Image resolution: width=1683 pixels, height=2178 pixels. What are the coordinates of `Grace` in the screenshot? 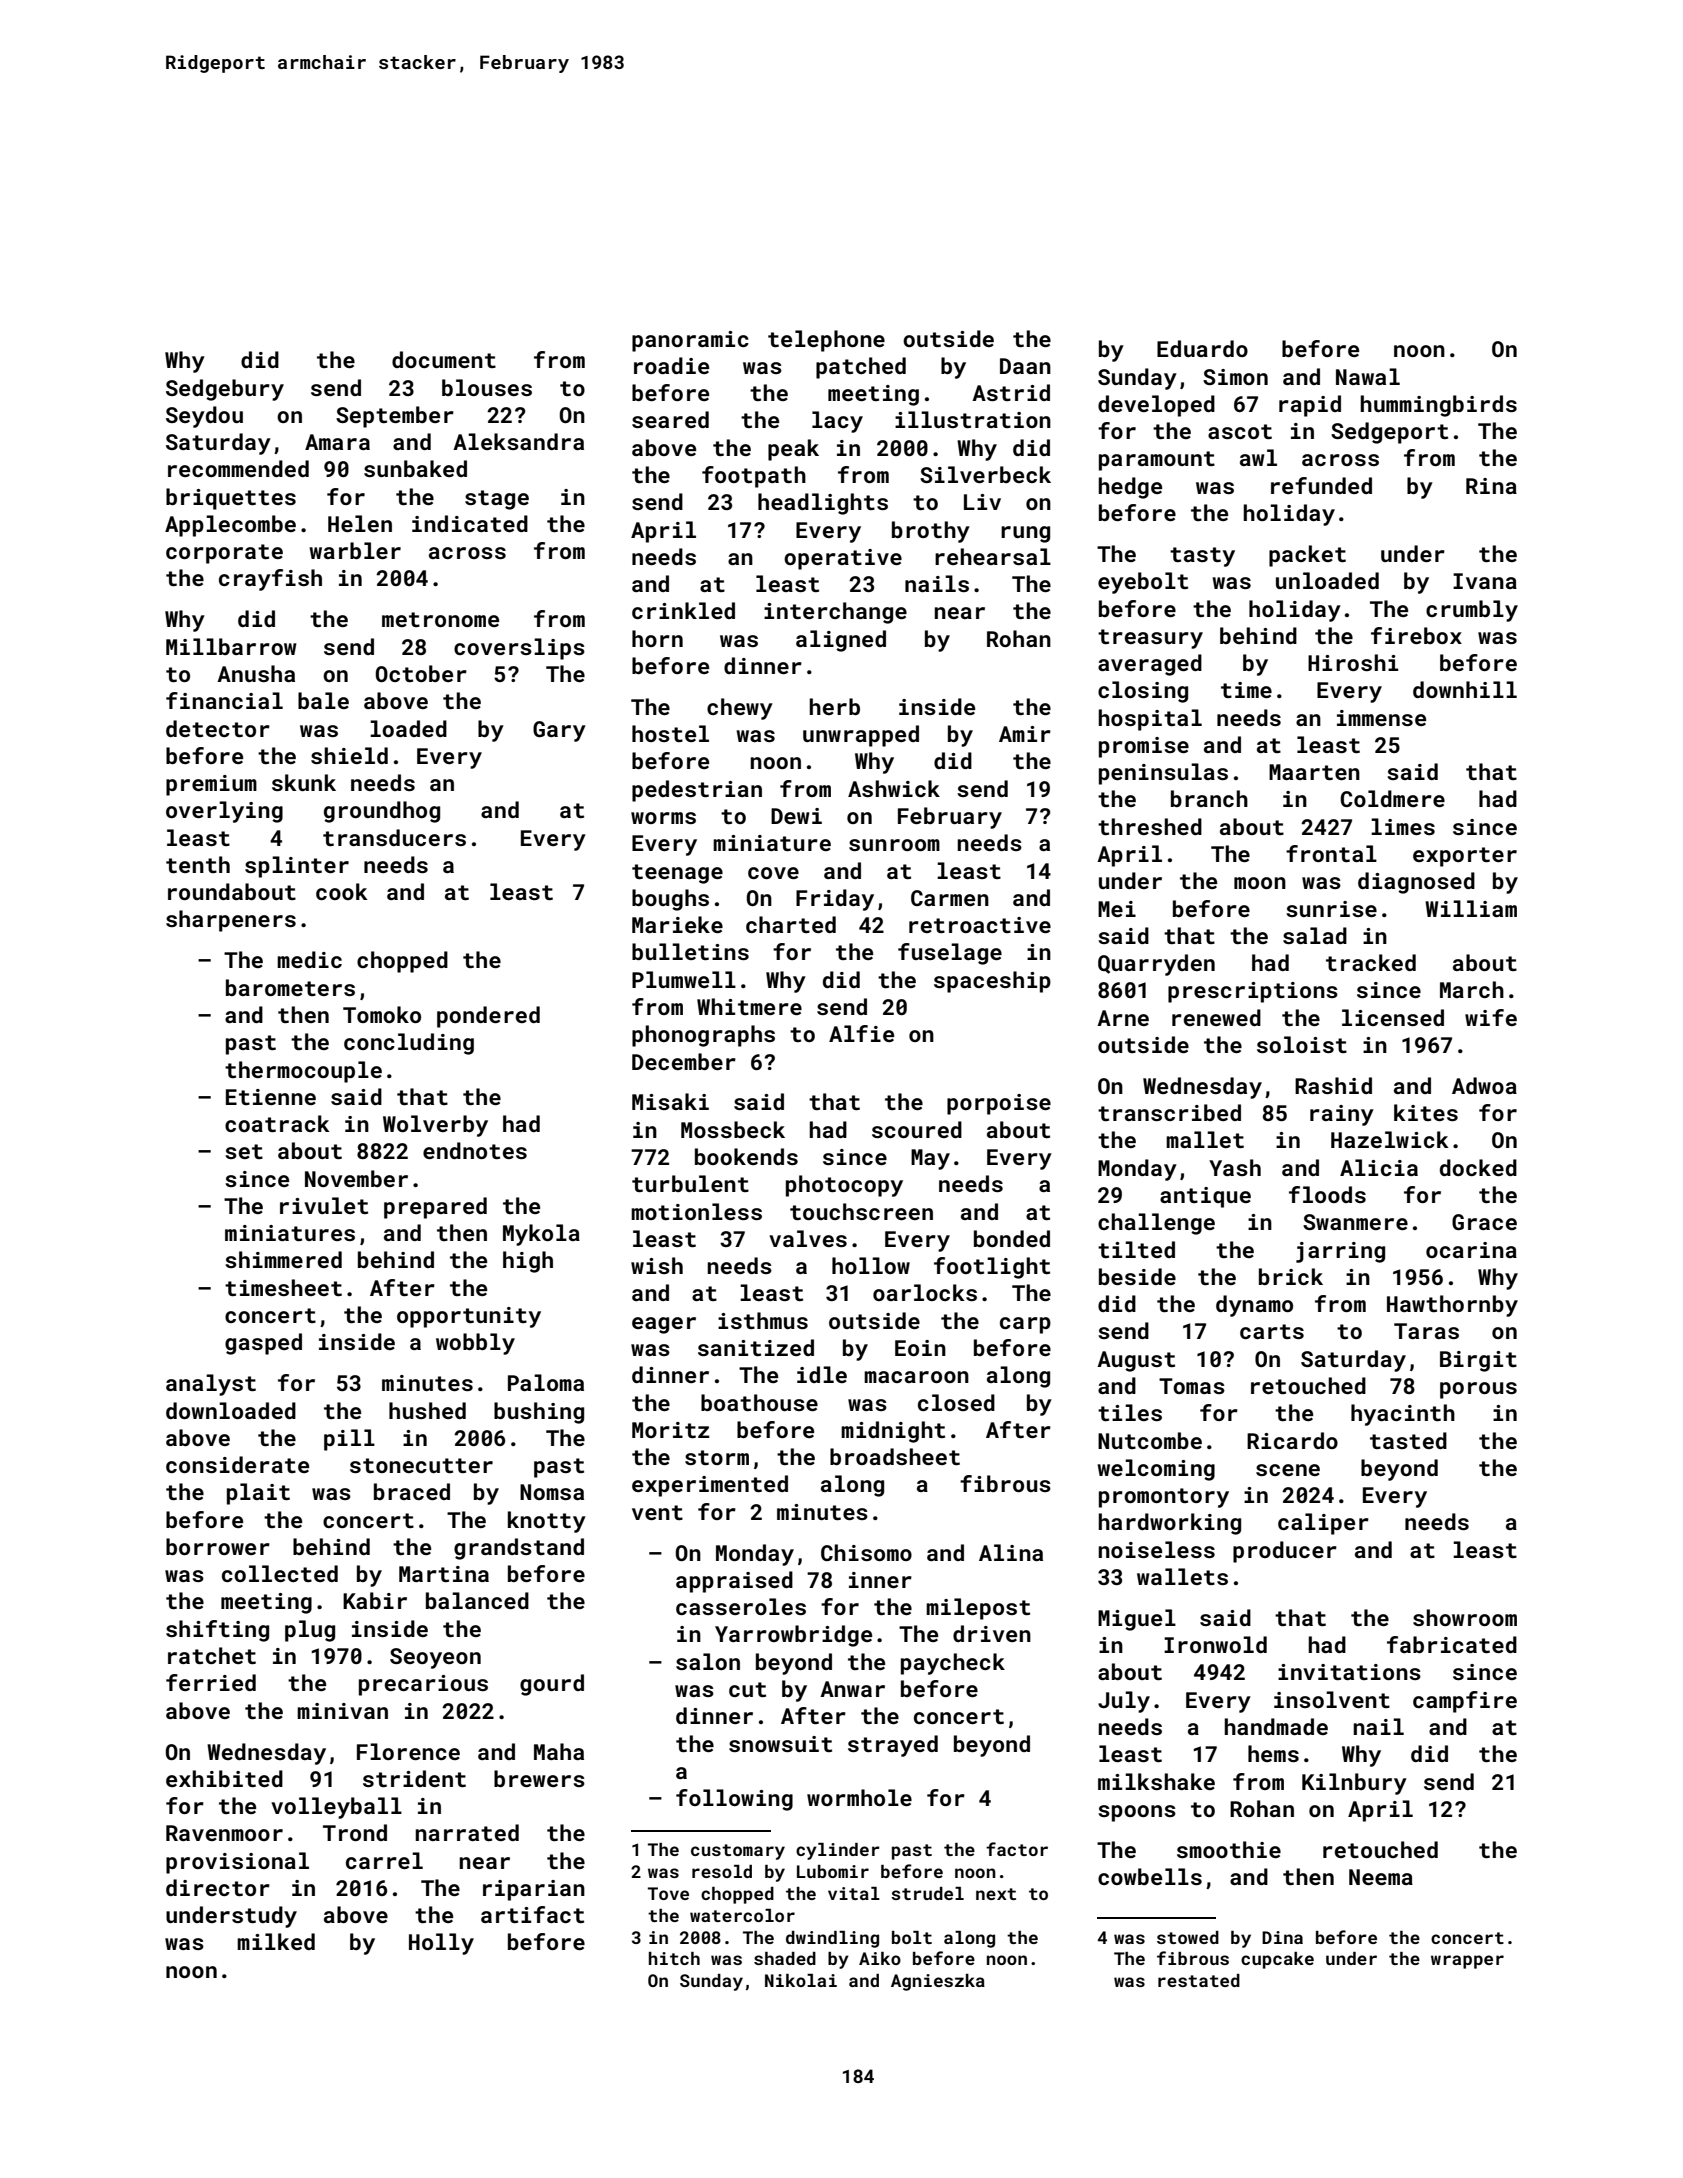 It's located at (1484, 1222).
